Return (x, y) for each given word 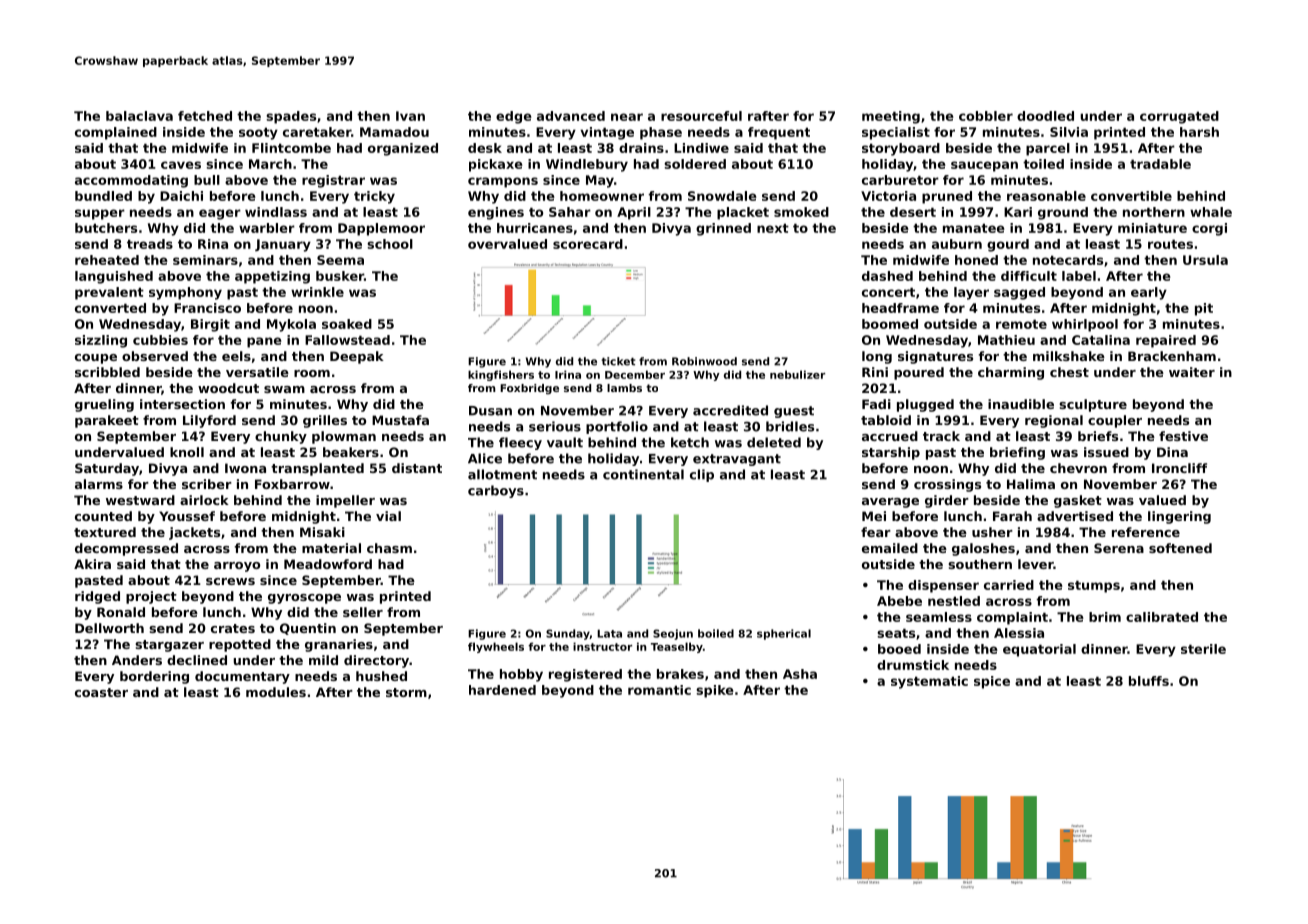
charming (1011, 373)
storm (406, 692)
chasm (389, 548)
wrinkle (317, 292)
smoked (801, 212)
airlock (204, 500)
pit (1204, 309)
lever (1035, 564)
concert (888, 292)
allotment (502, 474)
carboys (496, 491)
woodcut (228, 388)
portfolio (617, 427)
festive (1183, 436)
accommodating (131, 181)
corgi (1209, 229)
